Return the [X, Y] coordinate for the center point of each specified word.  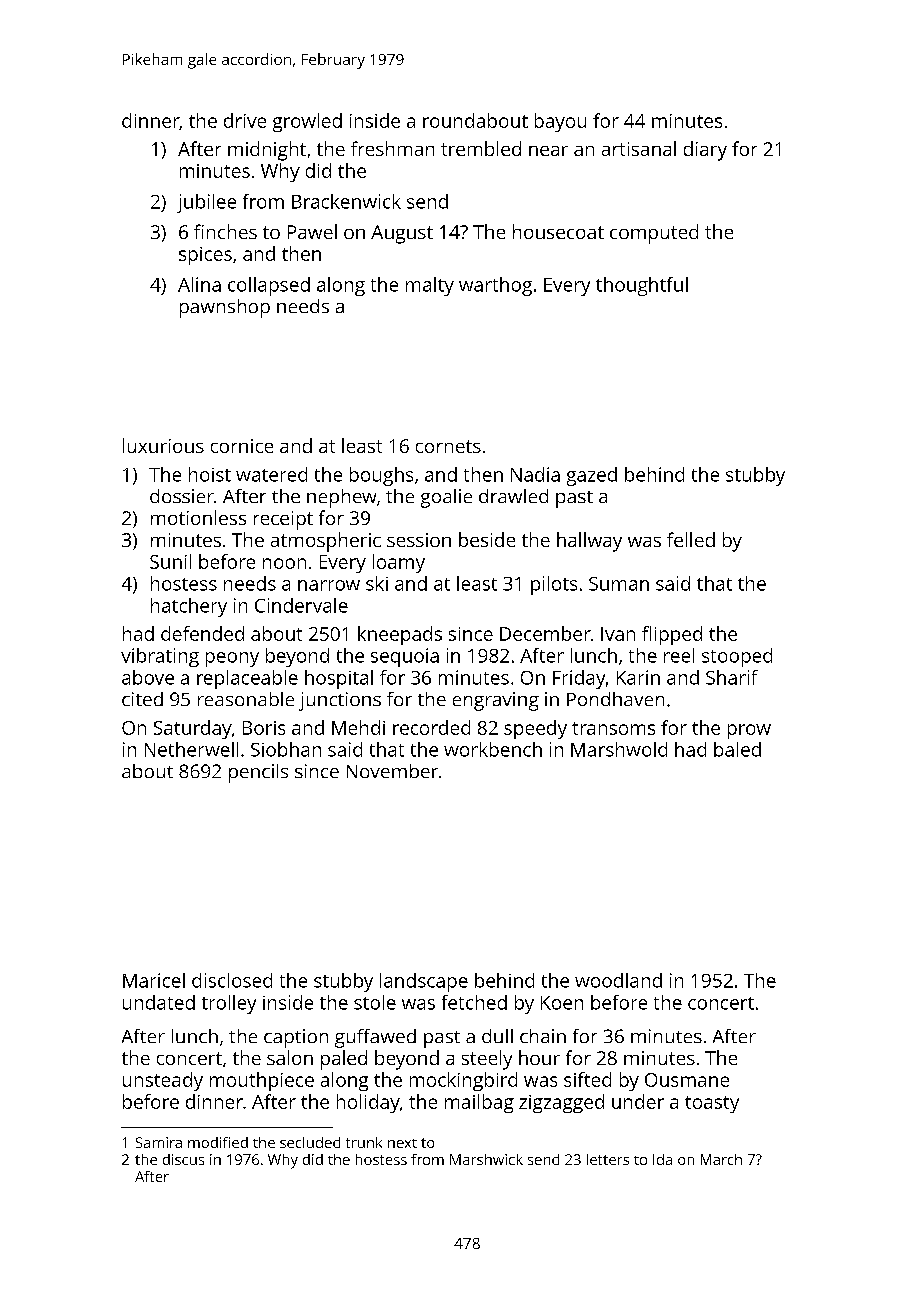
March [721, 1159]
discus [183, 1159]
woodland [618, 980]
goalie [446, 498]
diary [705, 151]
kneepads [400, 635]
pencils [258, 773]
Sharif [732, 677]
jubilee [206, 203]
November [392, 771]
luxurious [163, 445]
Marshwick [486, 1159]
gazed [592, 476]
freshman [392, 148]
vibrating [160, 657]
